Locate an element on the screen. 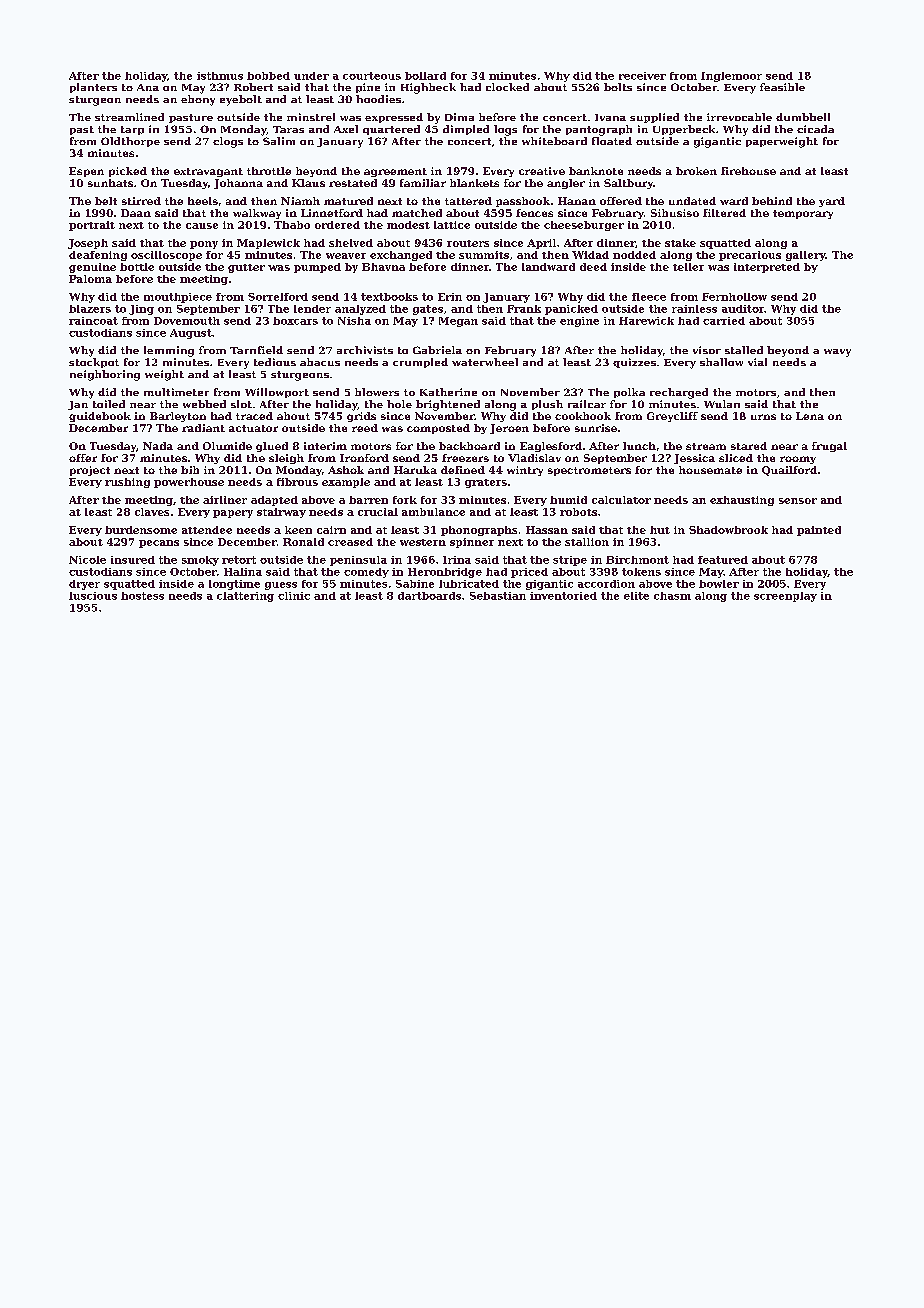 The width and height of the screenshot is (924, 1308). auditor is located at coordinates (743, 309).
